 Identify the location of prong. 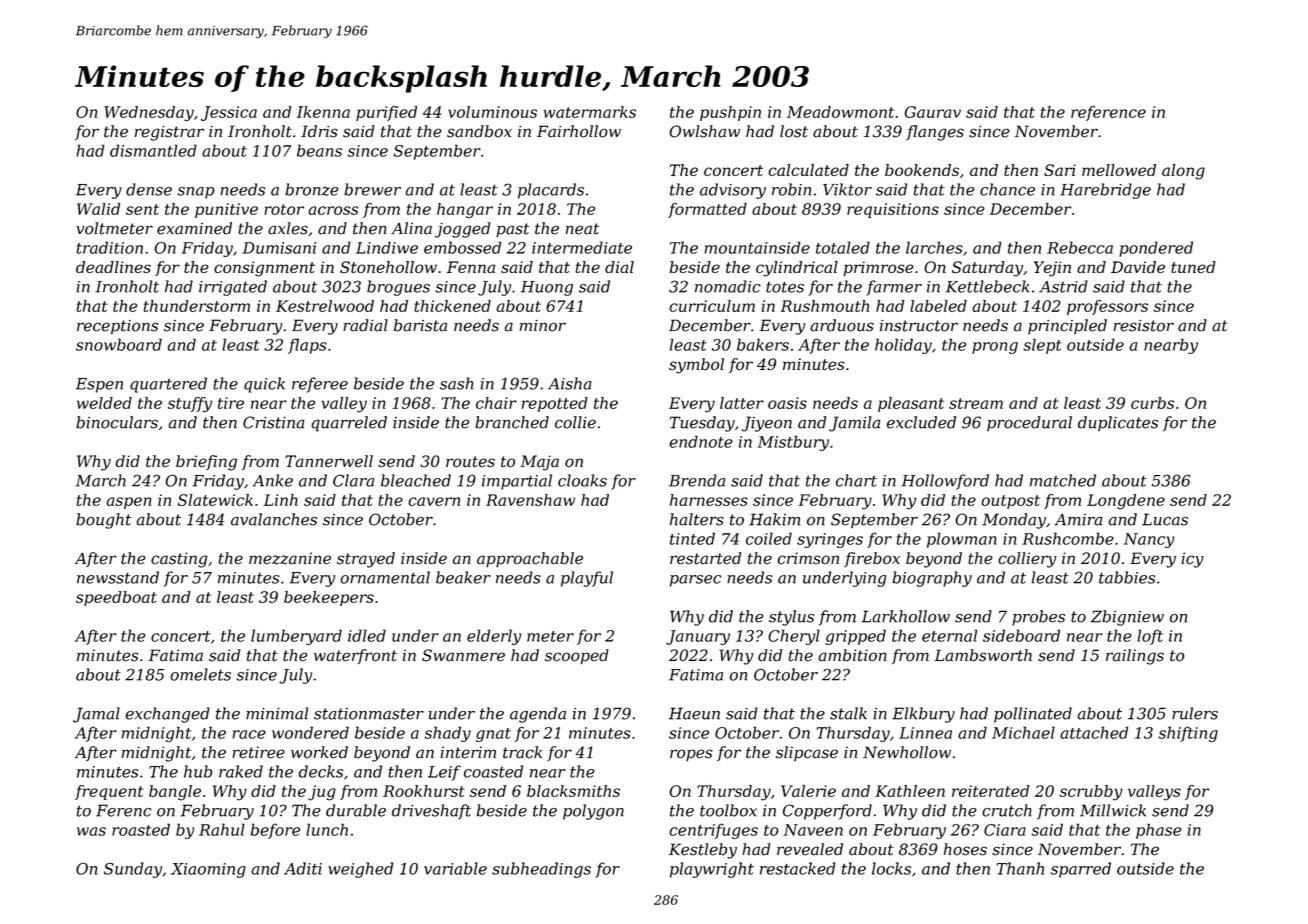
(995, 348).
